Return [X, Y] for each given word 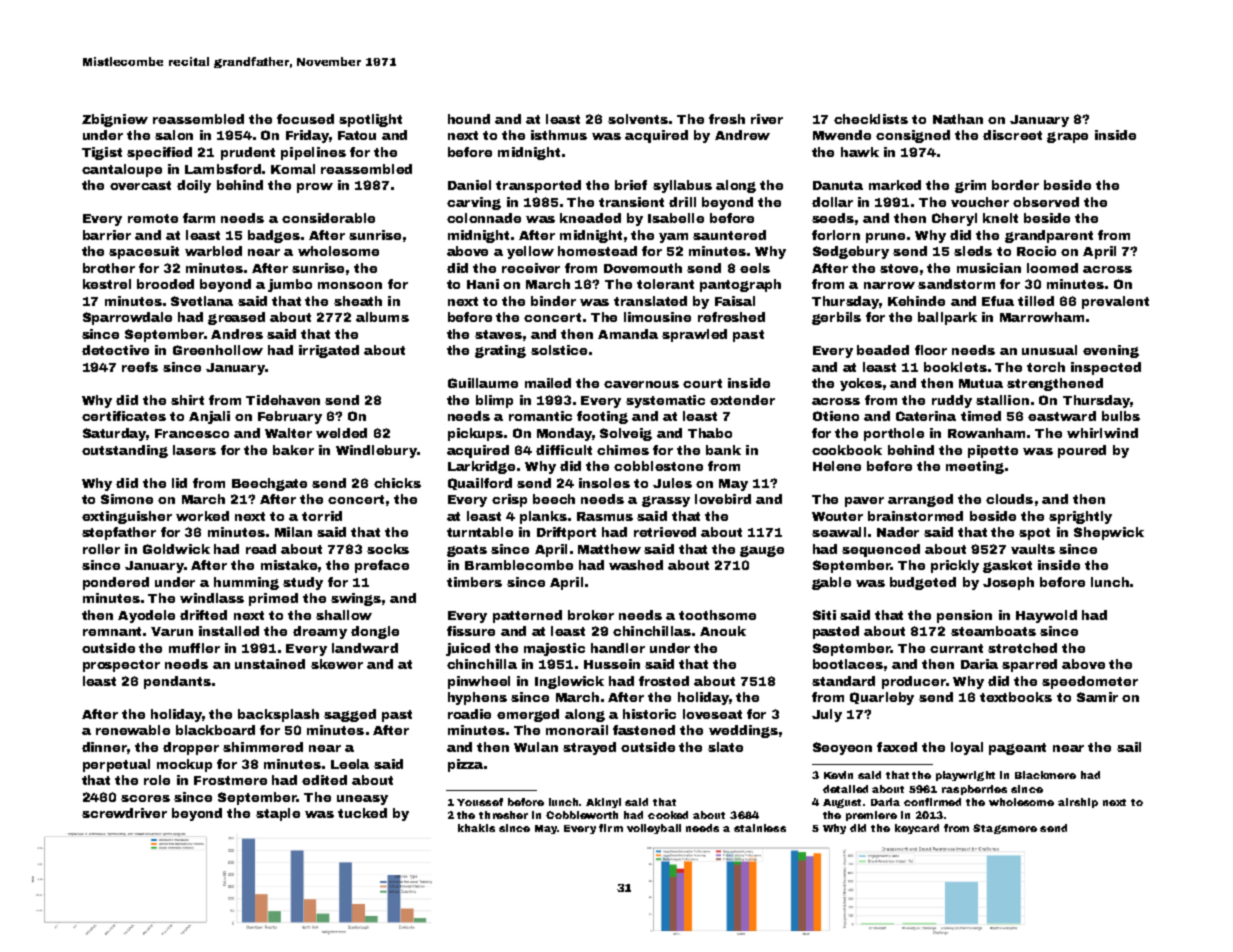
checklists [871, 119]
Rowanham [986, 433]
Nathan [958, 119]
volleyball [654, 829]
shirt [187, 400]
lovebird [723, 499]
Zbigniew [115, 120]
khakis [476, 828]
